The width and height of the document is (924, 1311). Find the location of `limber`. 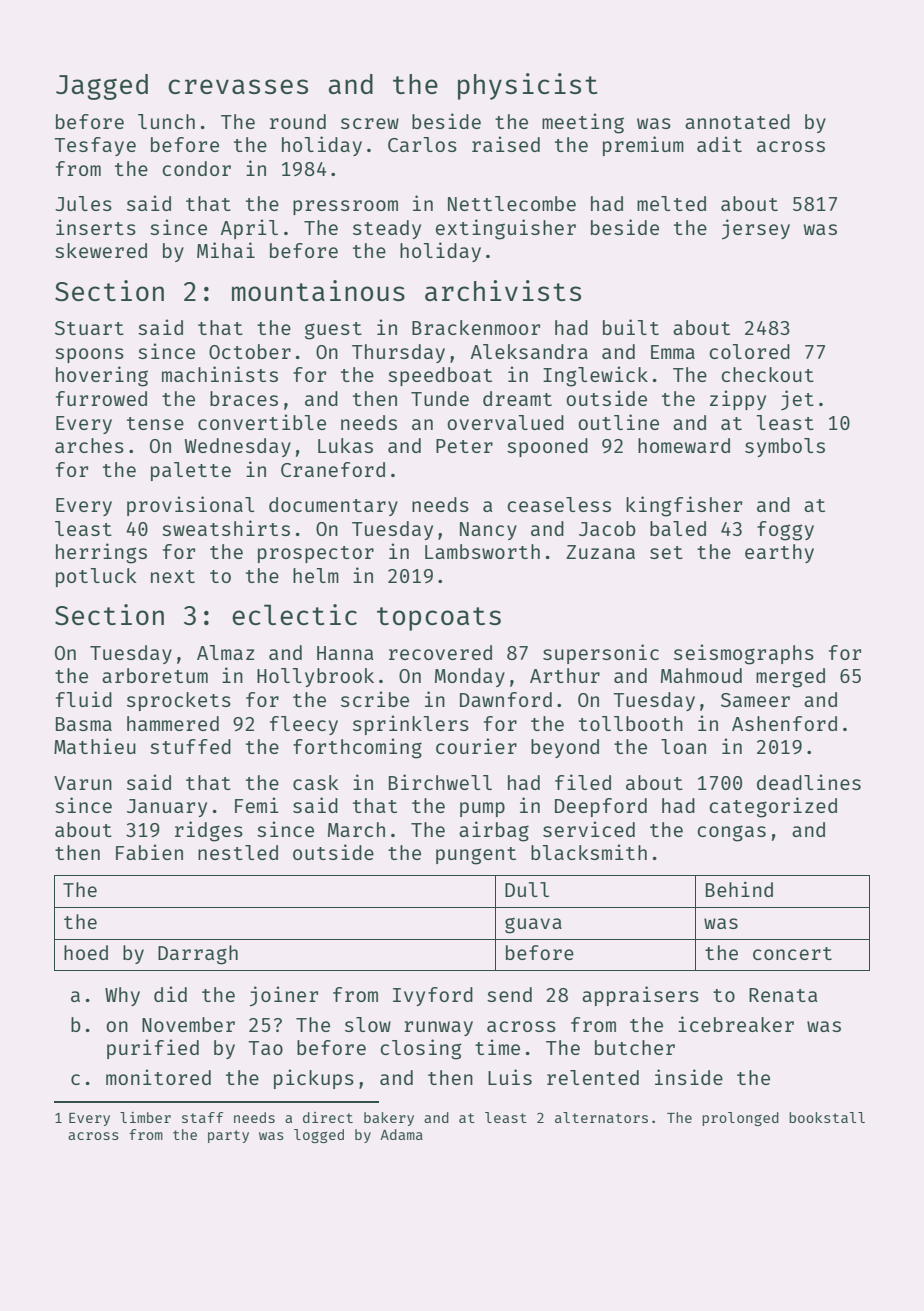

limber is located at coordinates (145, 1117).
